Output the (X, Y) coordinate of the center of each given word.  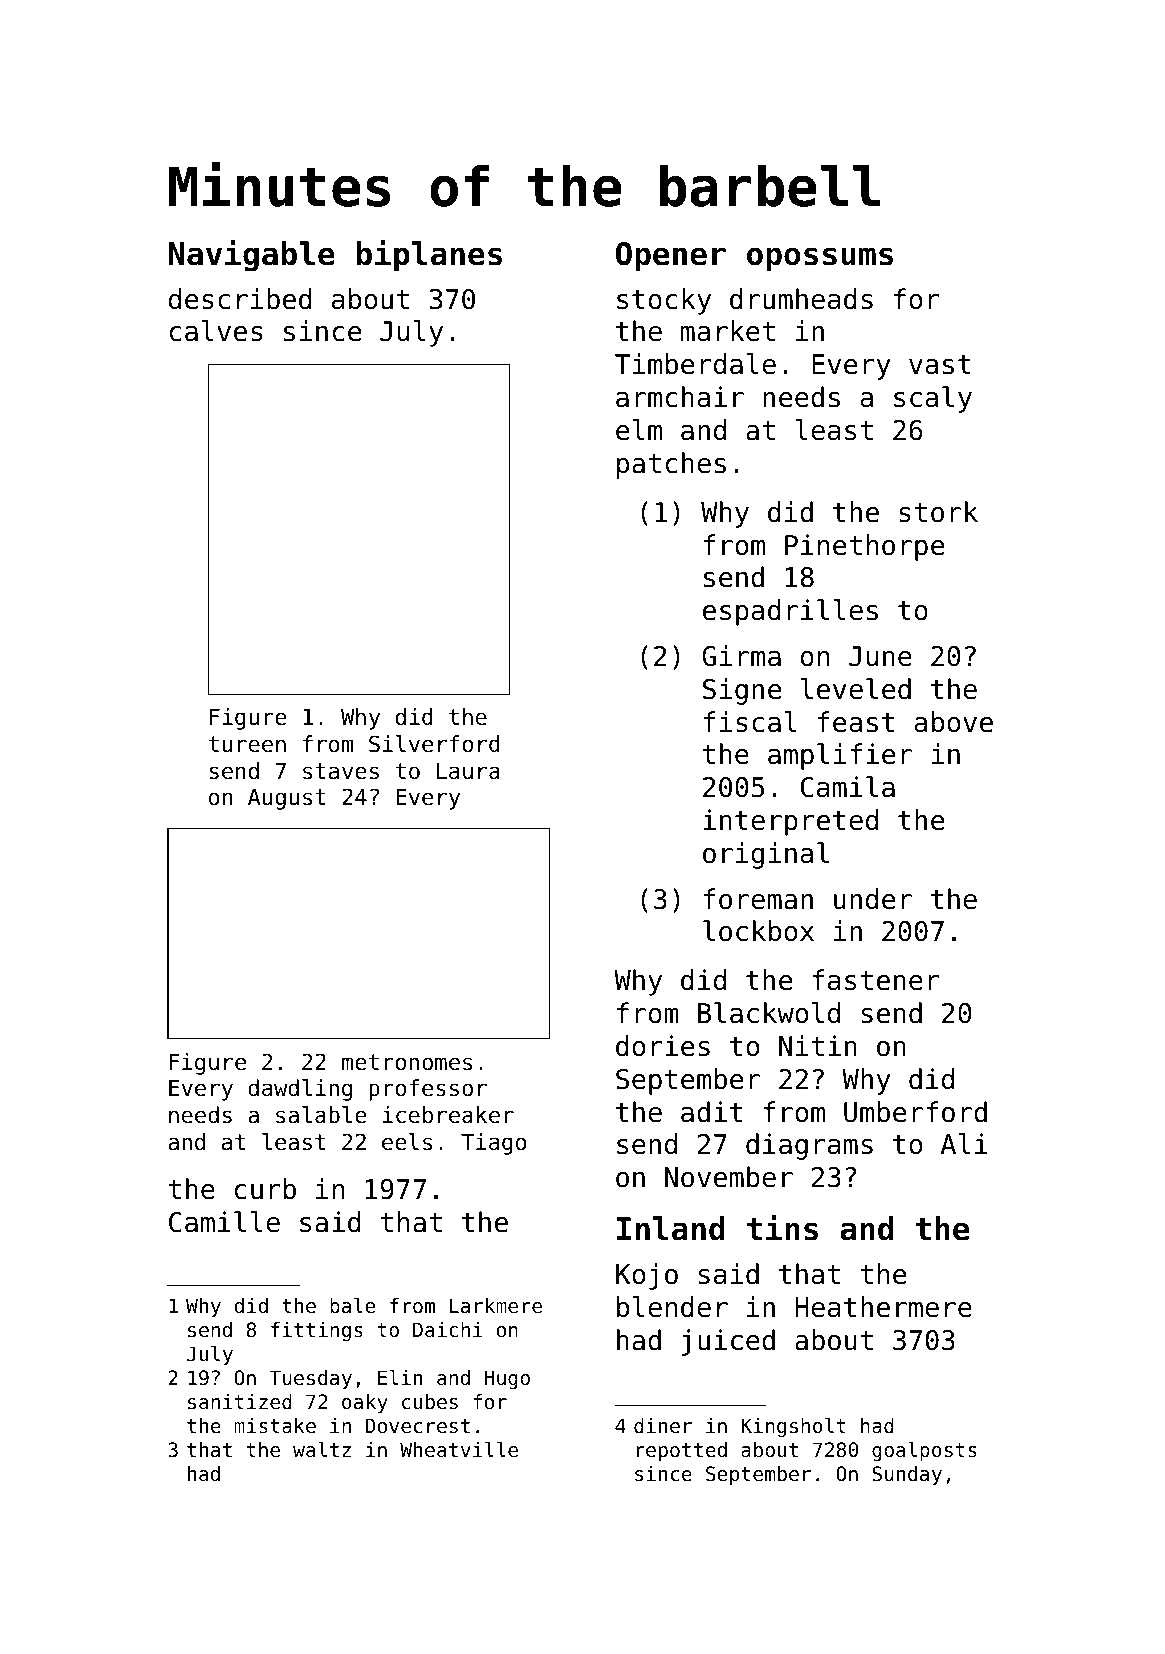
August (287, 799)
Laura (468, 771)
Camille (224, 1222)
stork (938, 512)
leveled (856, 689)
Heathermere (883, 1307)
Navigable (252, 255)
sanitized (240, 1402)
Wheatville (459, 1450)
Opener (671, 257)
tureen (247, 744)
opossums (820, 259)
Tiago (494, 1144)
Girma (741, 656)
